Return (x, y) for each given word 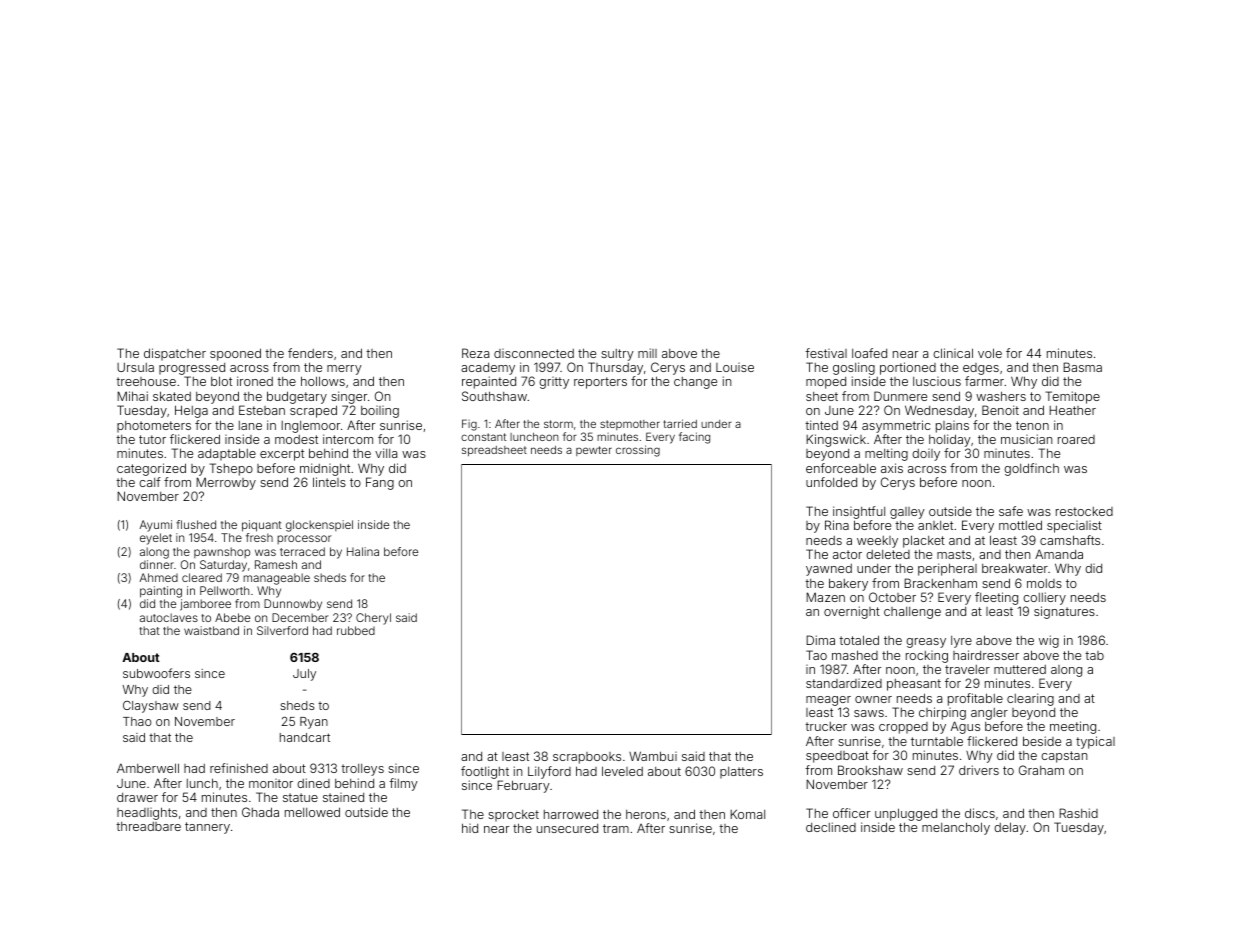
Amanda (1059, 554)
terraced (302, 551)
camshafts (1070, 540)
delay (1010, 828)
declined (831, 827)
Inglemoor (310, 427)
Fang (380, 483)
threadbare (148, 826)
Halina (363, 551)
